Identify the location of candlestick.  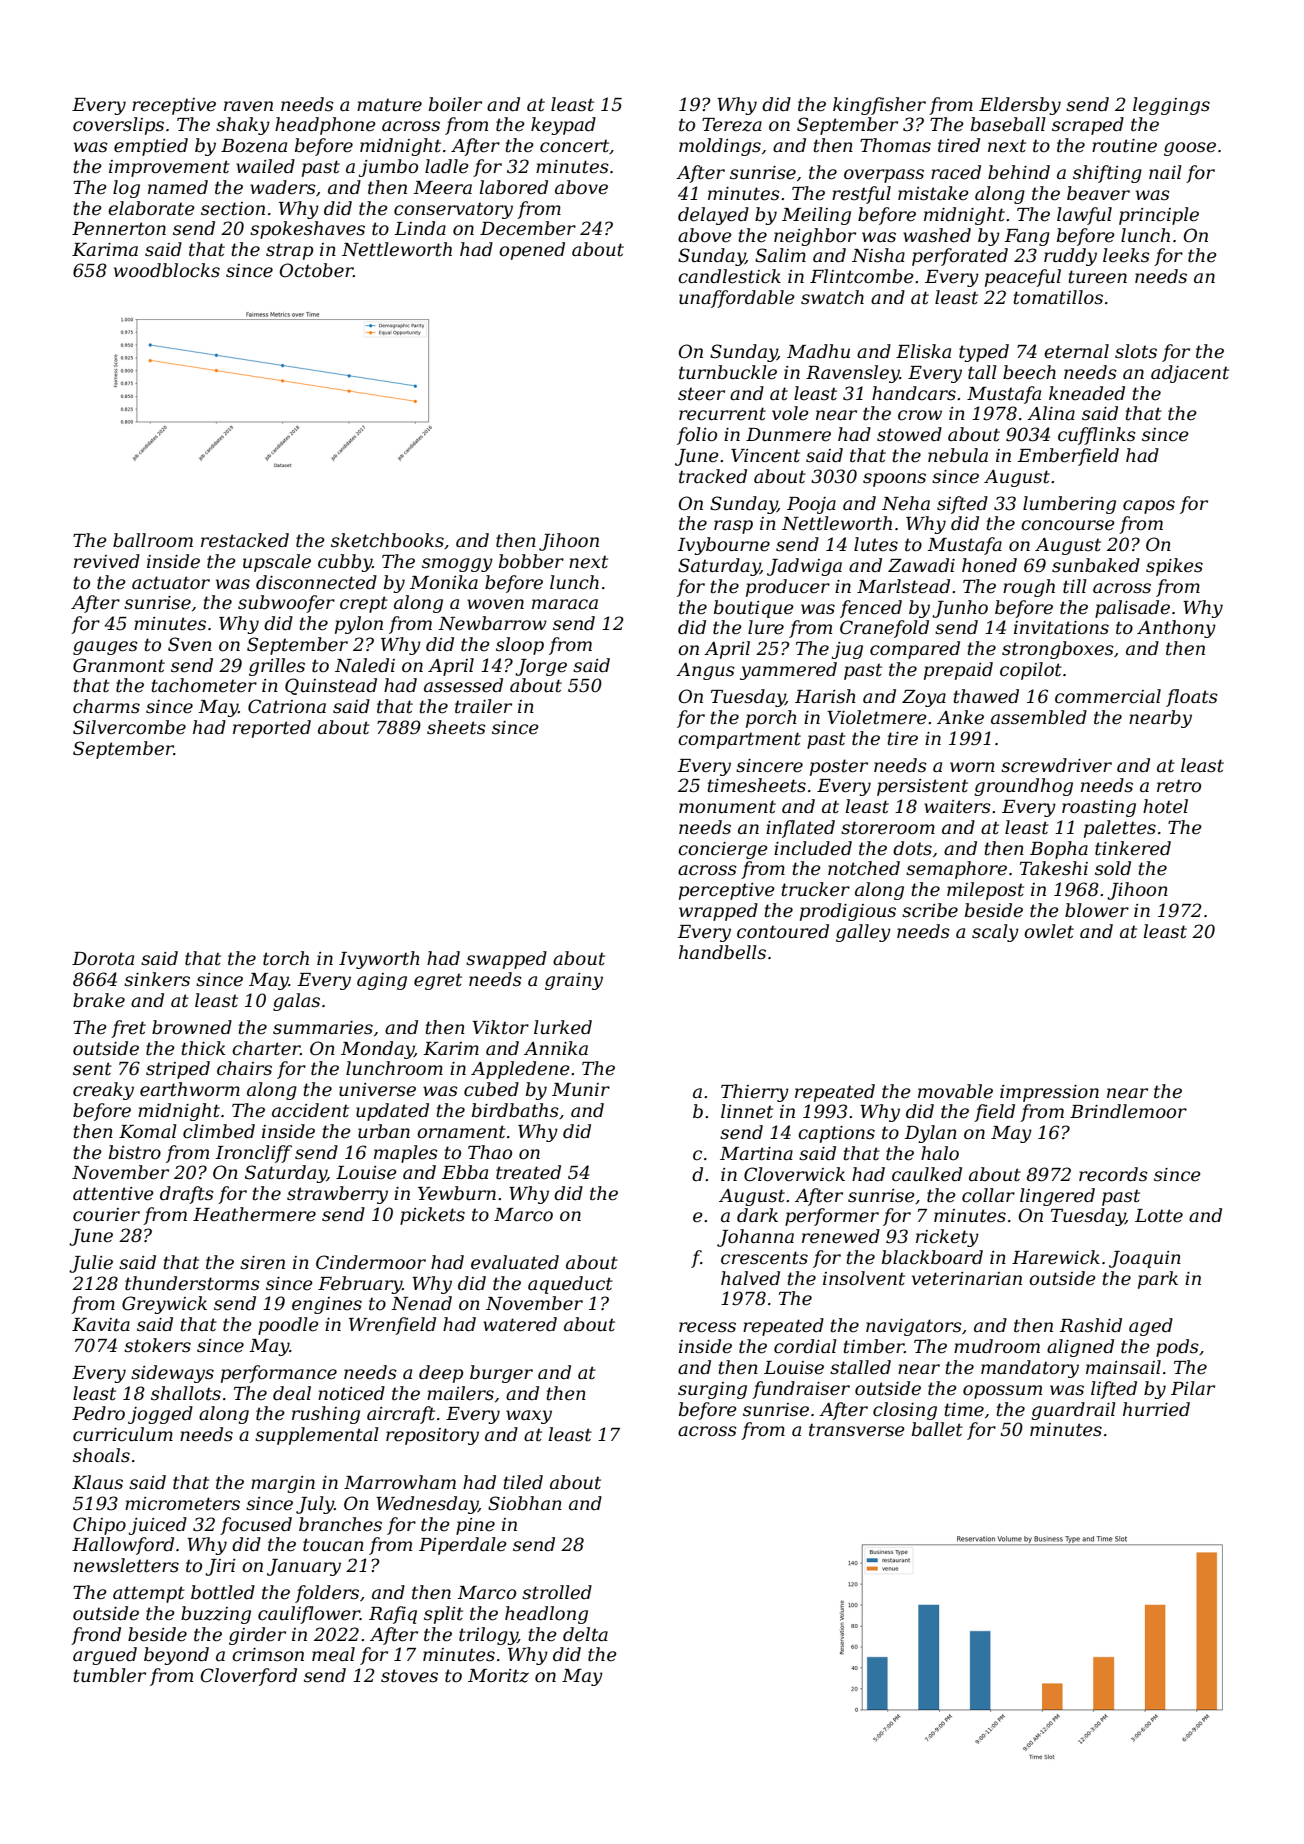
(729, 276).
